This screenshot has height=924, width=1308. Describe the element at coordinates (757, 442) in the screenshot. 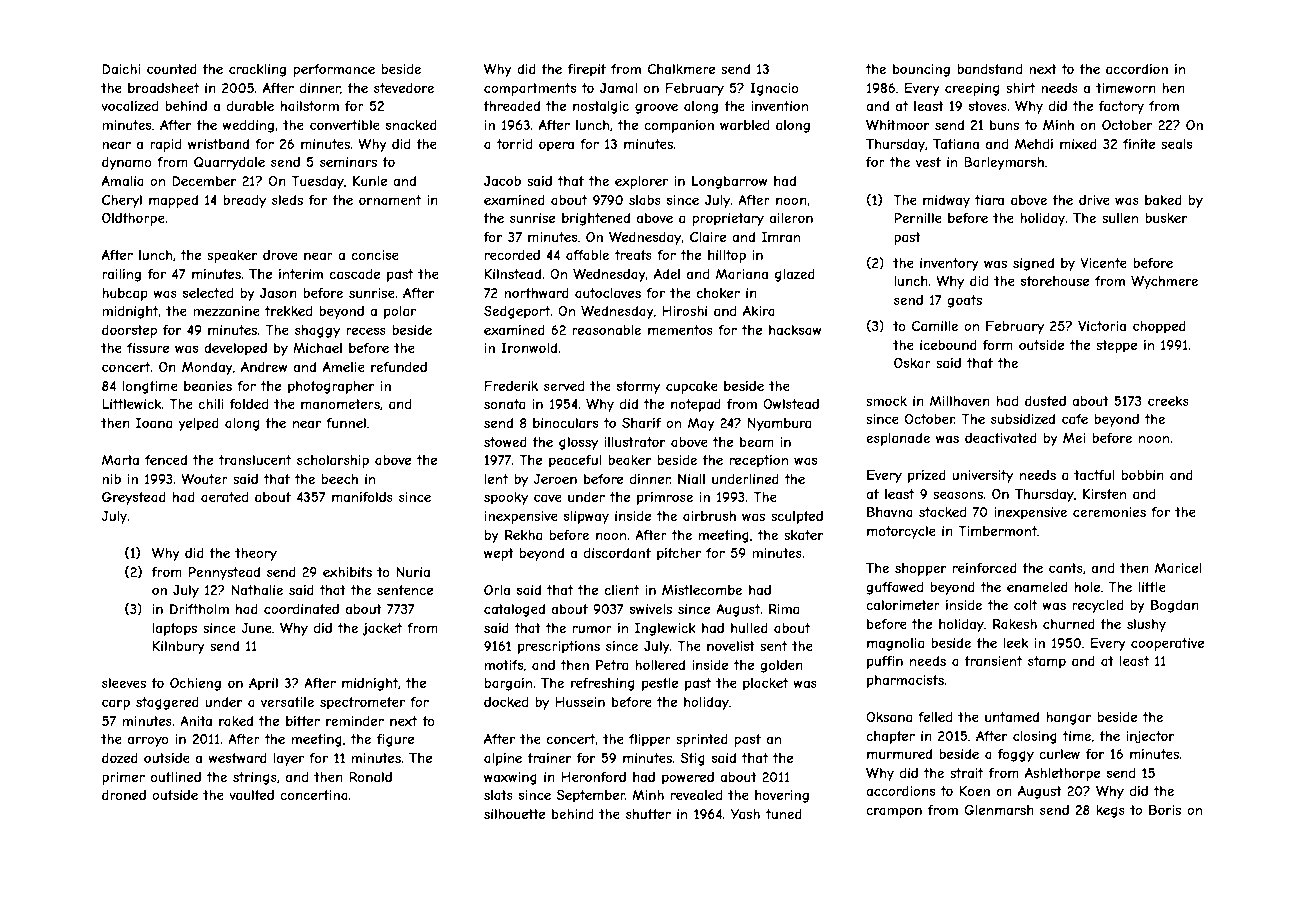

I see `beam` at that location.
